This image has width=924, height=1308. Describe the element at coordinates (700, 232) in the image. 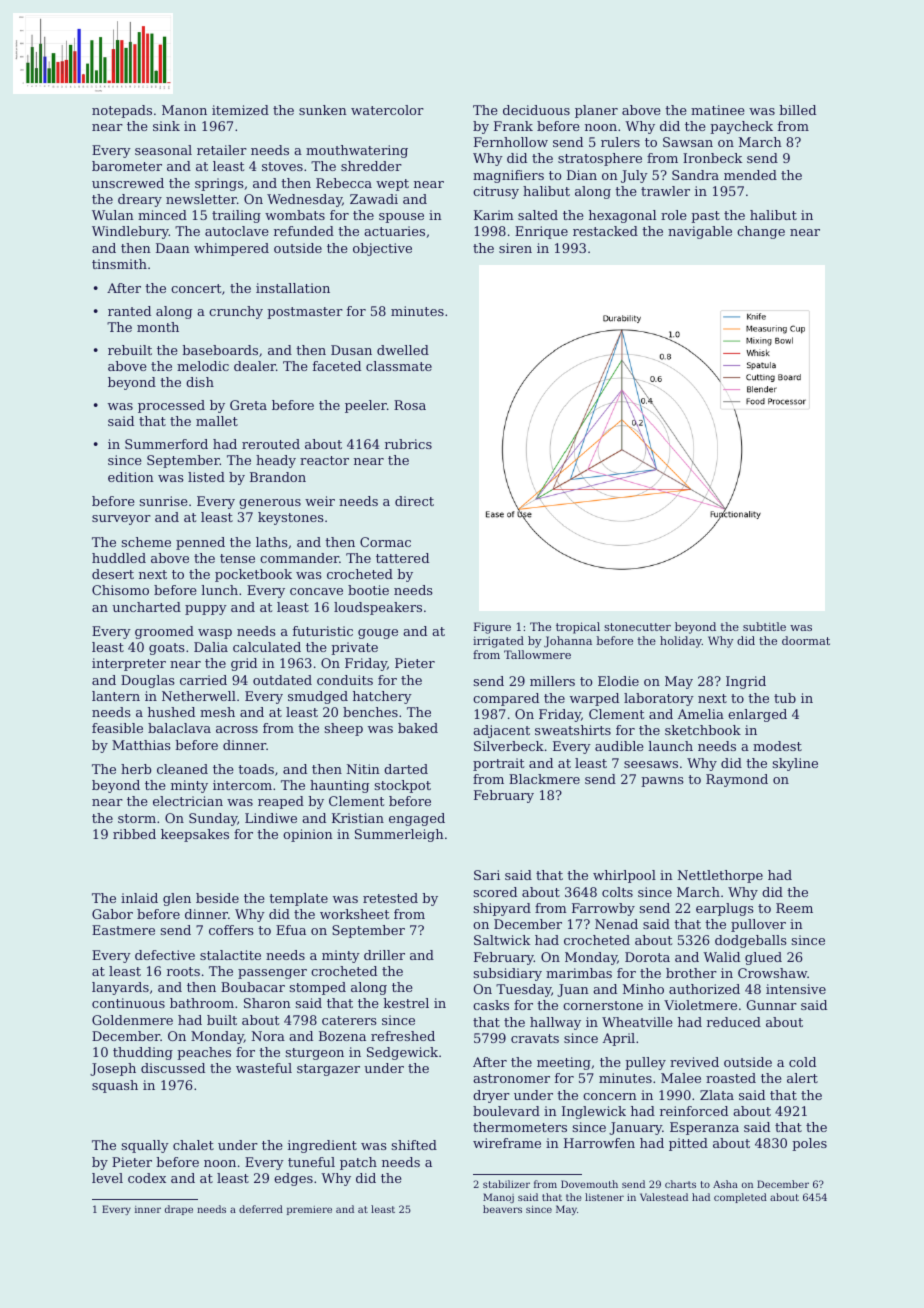

I see `navigable` at that location.
